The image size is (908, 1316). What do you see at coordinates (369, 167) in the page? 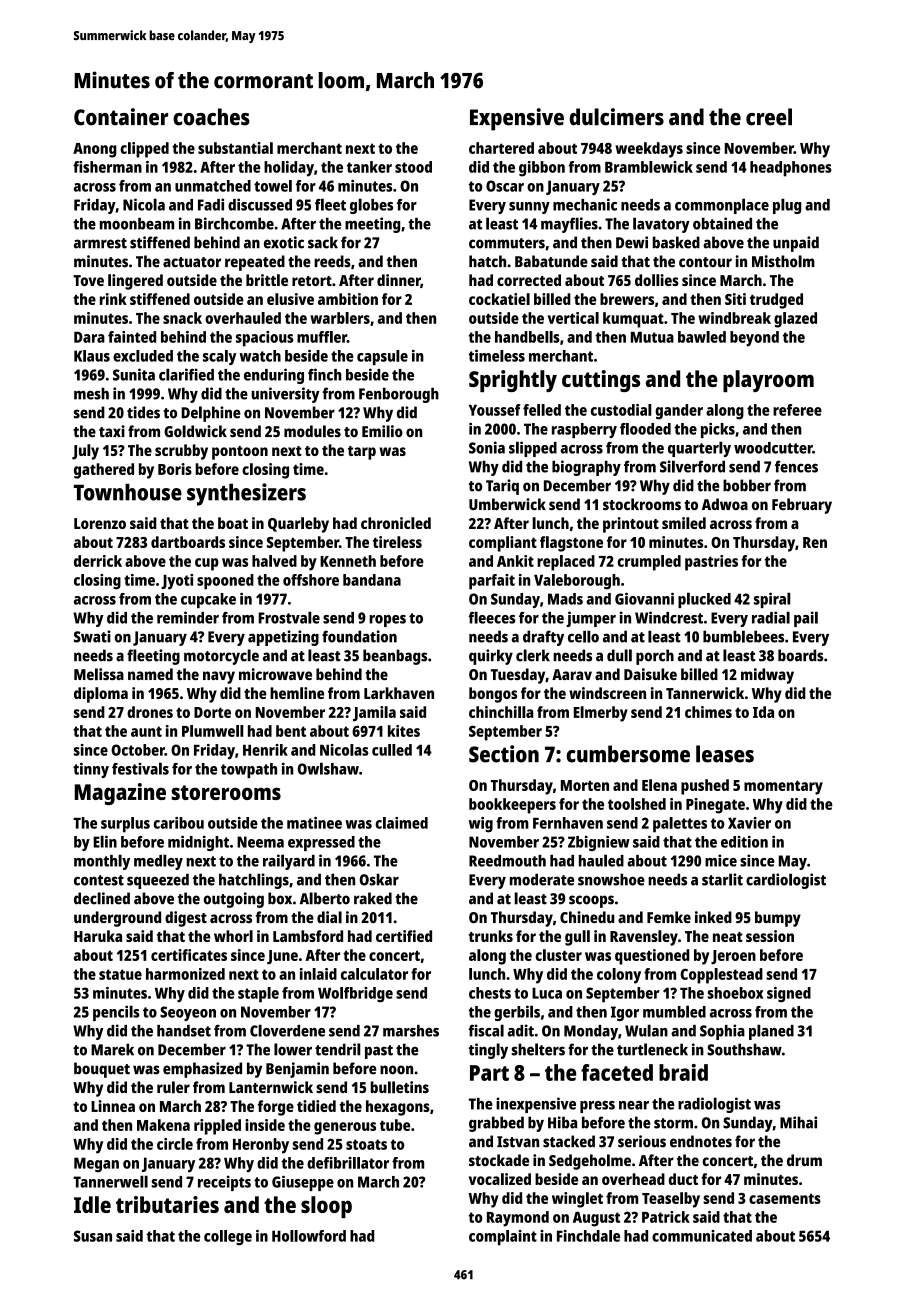
I see `tanker` at bounding box center [369, 167].
